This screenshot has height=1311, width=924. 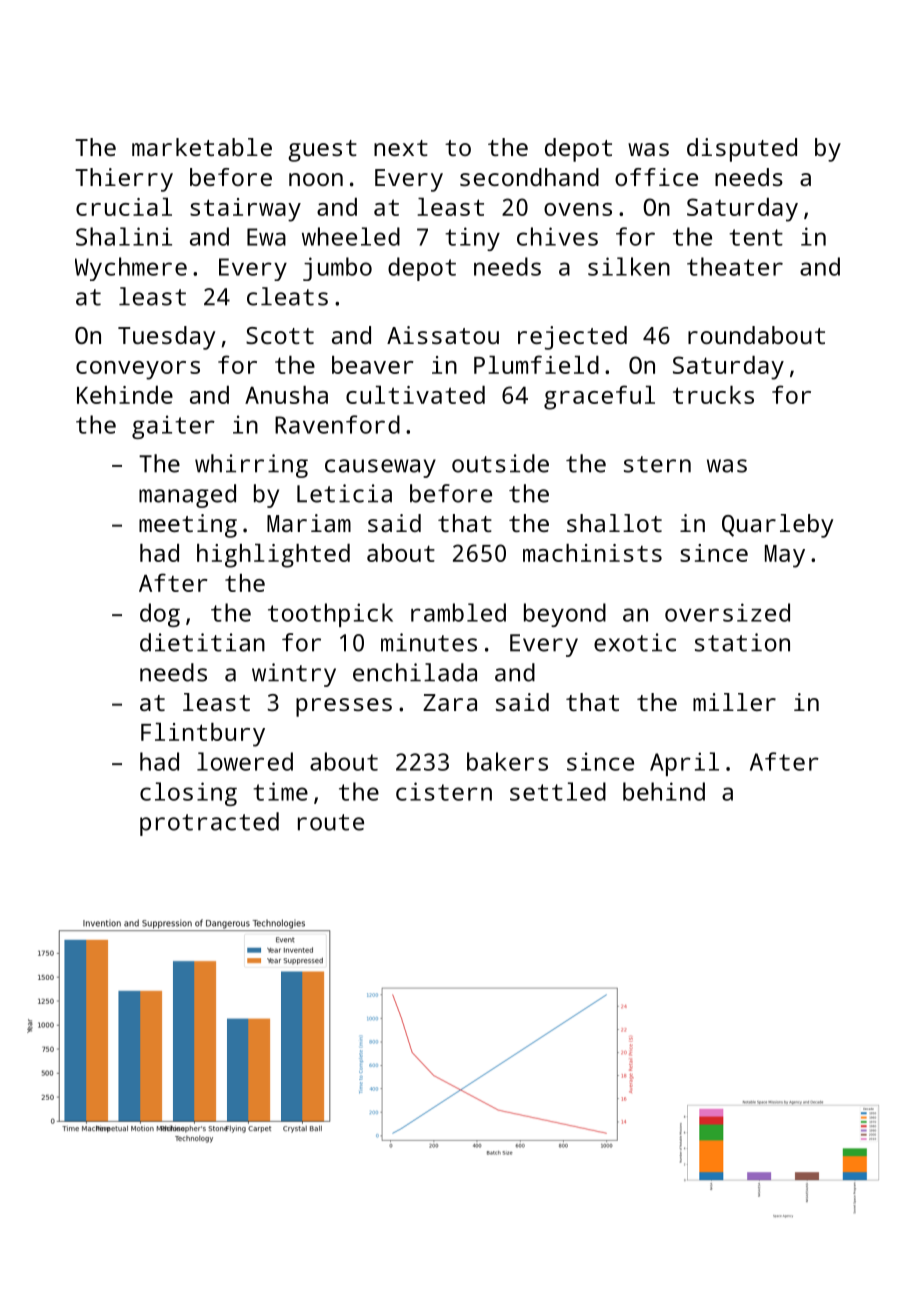 I want to click on highlighted, so click(x=273, y=556).
